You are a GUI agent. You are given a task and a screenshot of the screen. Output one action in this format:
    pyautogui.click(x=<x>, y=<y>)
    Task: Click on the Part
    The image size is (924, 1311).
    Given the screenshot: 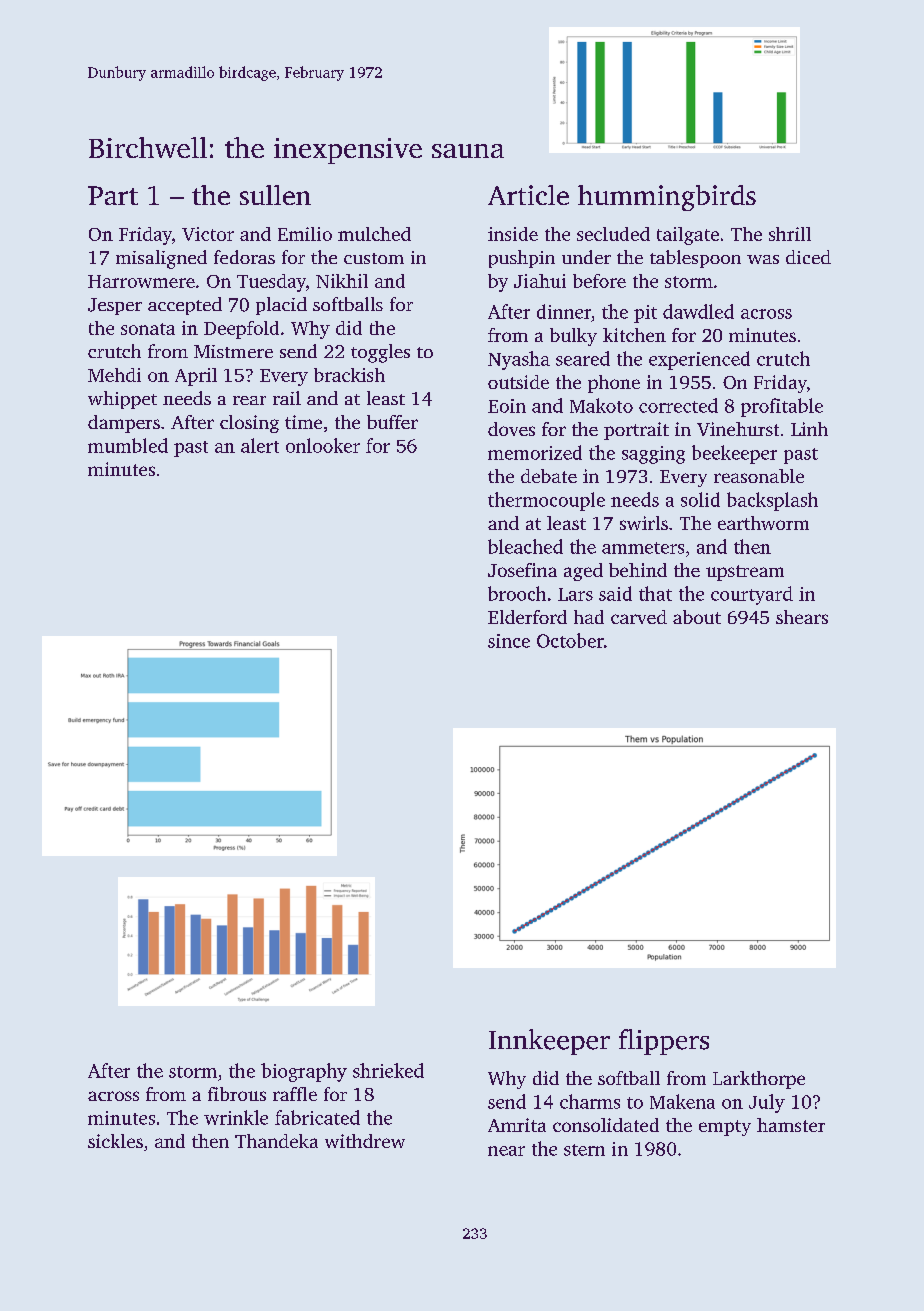 What is the action you would take?
    pyautogui.click(x=113, y=195)
